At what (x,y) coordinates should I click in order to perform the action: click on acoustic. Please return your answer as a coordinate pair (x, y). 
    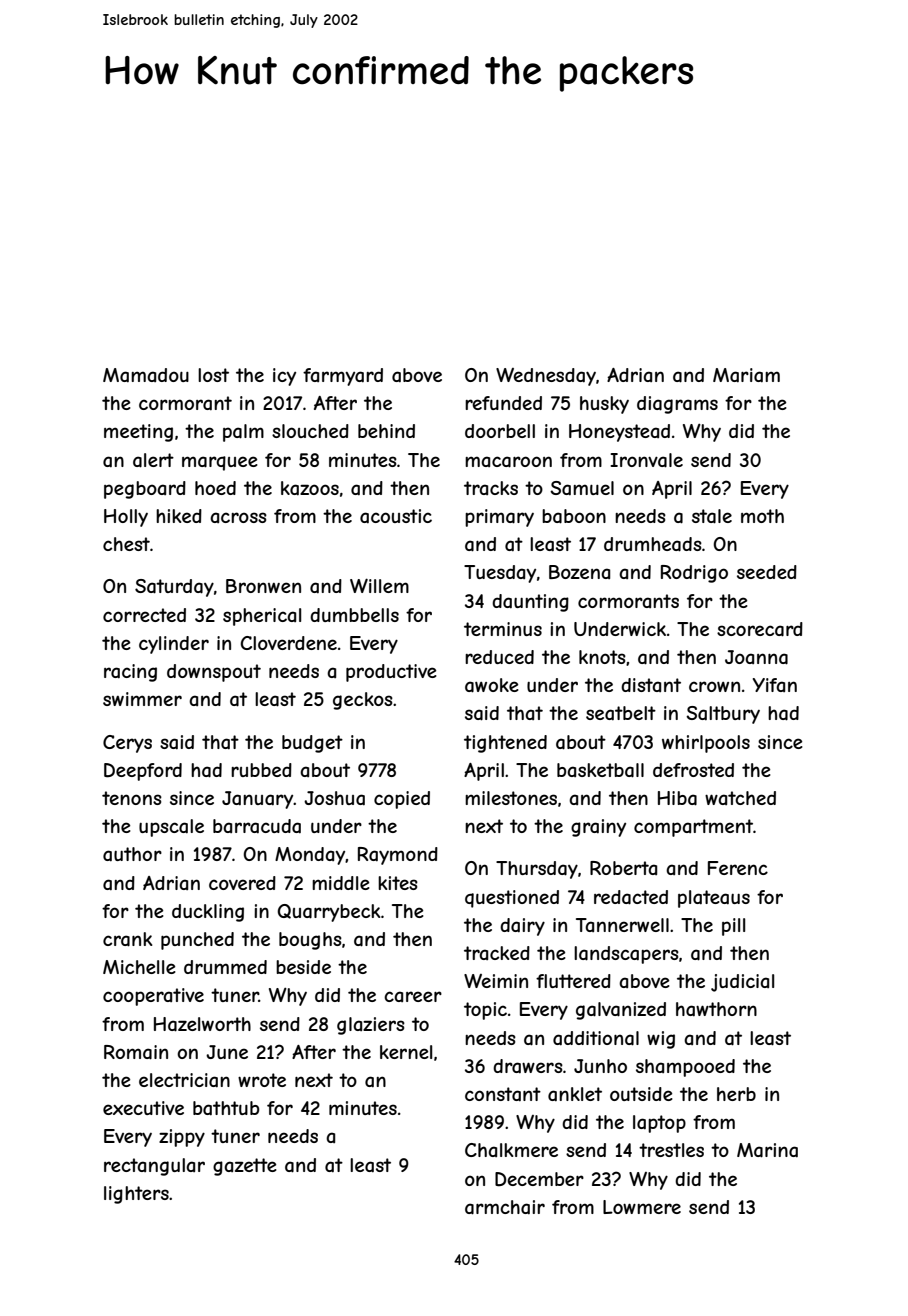
    Looking at the image, I should click on (396, 516).
